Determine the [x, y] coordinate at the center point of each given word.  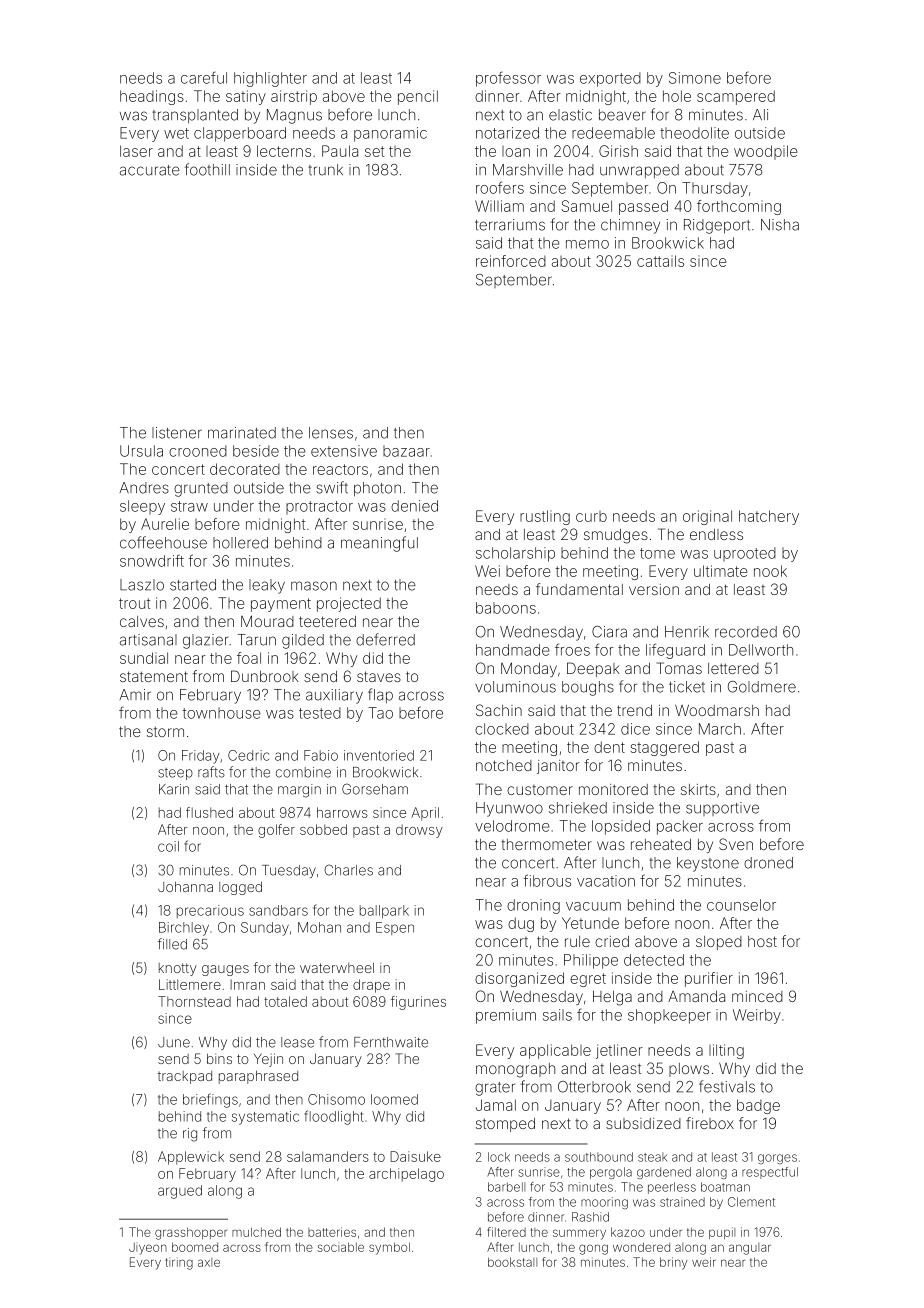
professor [508, 79]
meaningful [379, 544]
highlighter [270, 79]
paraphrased [258, 1077]
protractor [319, 507]
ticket [687, 687]
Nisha [780, 225]
